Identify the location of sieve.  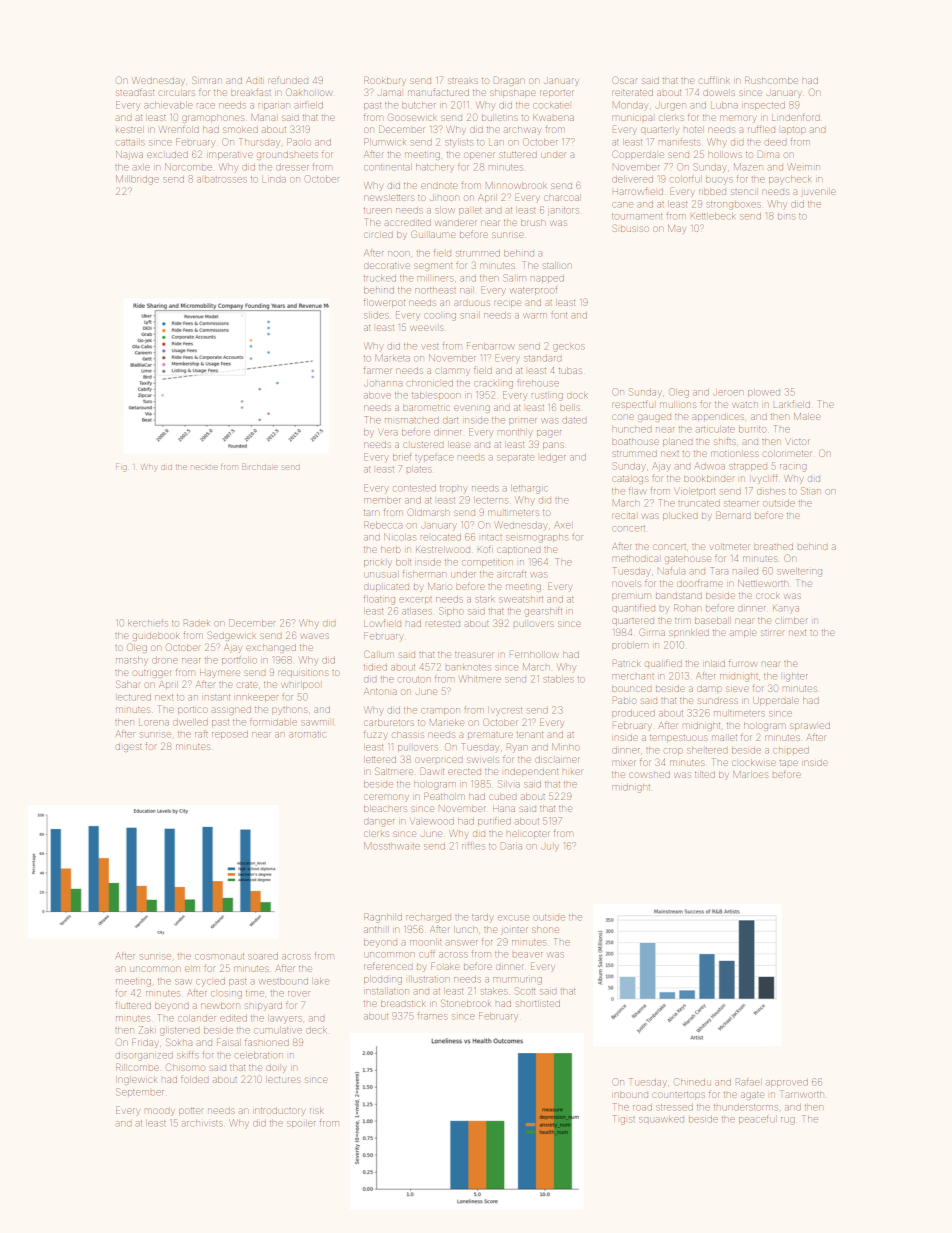
(737, 689).
